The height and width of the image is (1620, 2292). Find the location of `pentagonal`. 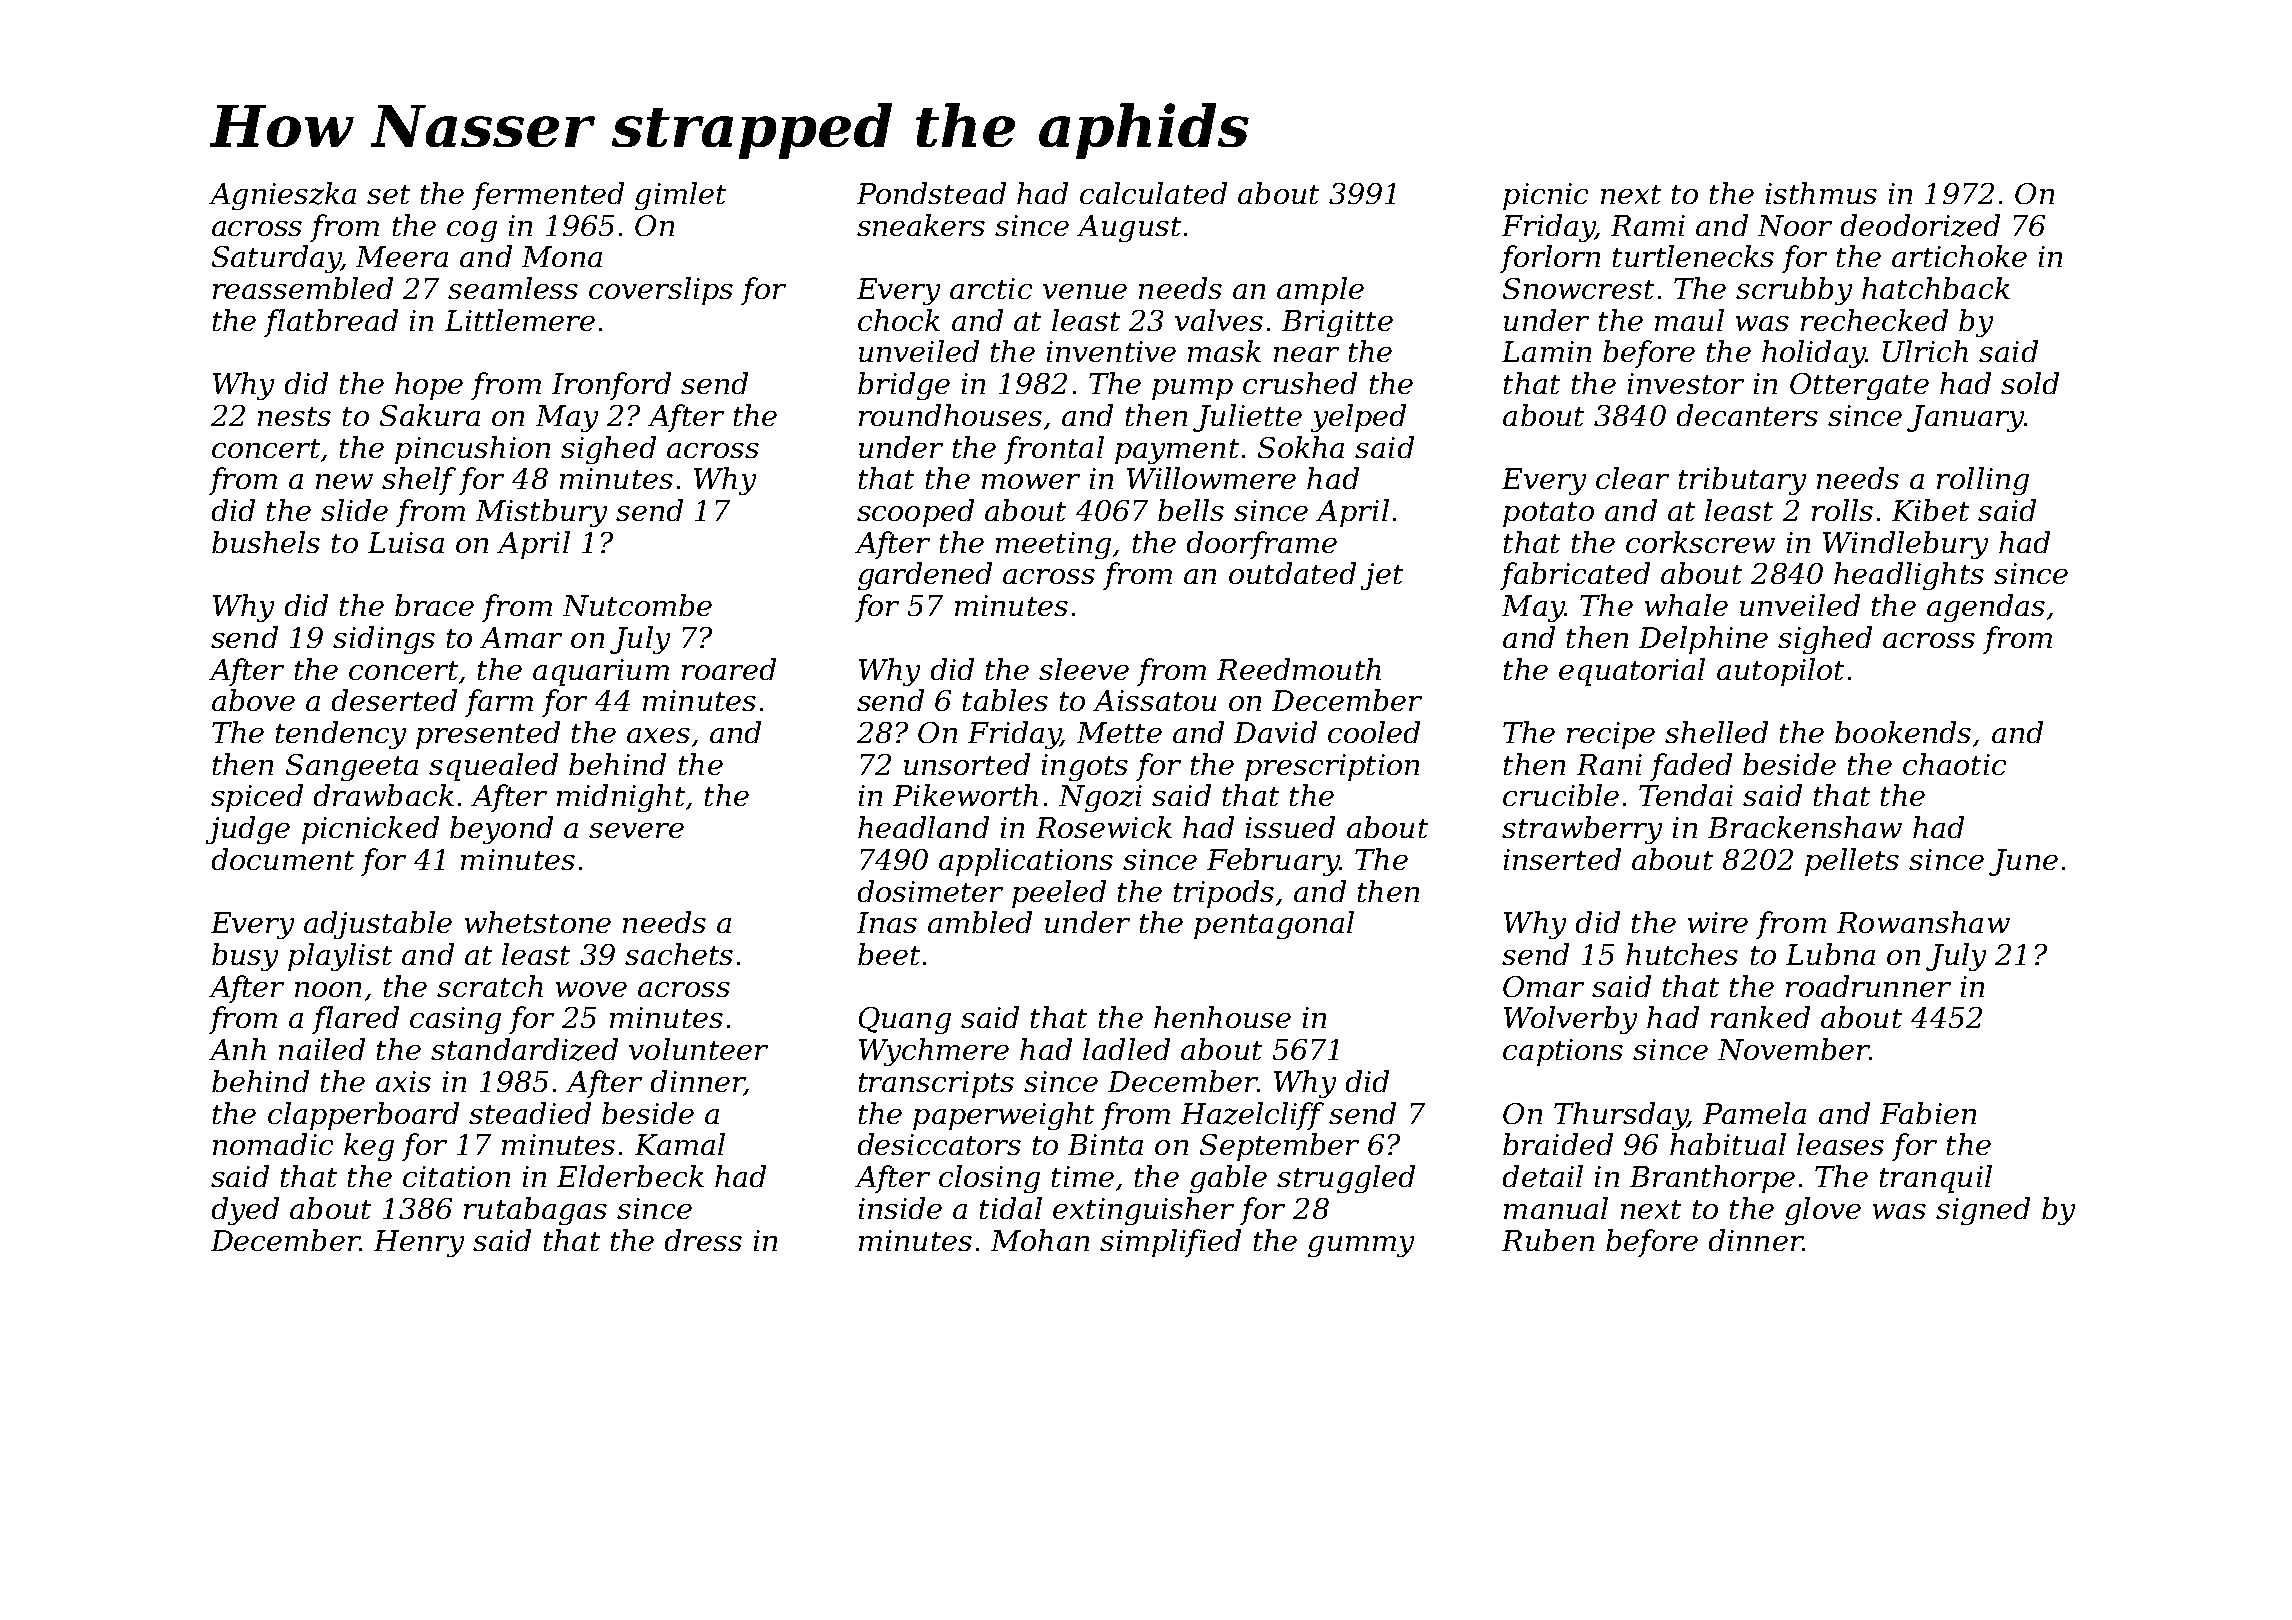

pentagonal is located at coordinates (1274, 925).
